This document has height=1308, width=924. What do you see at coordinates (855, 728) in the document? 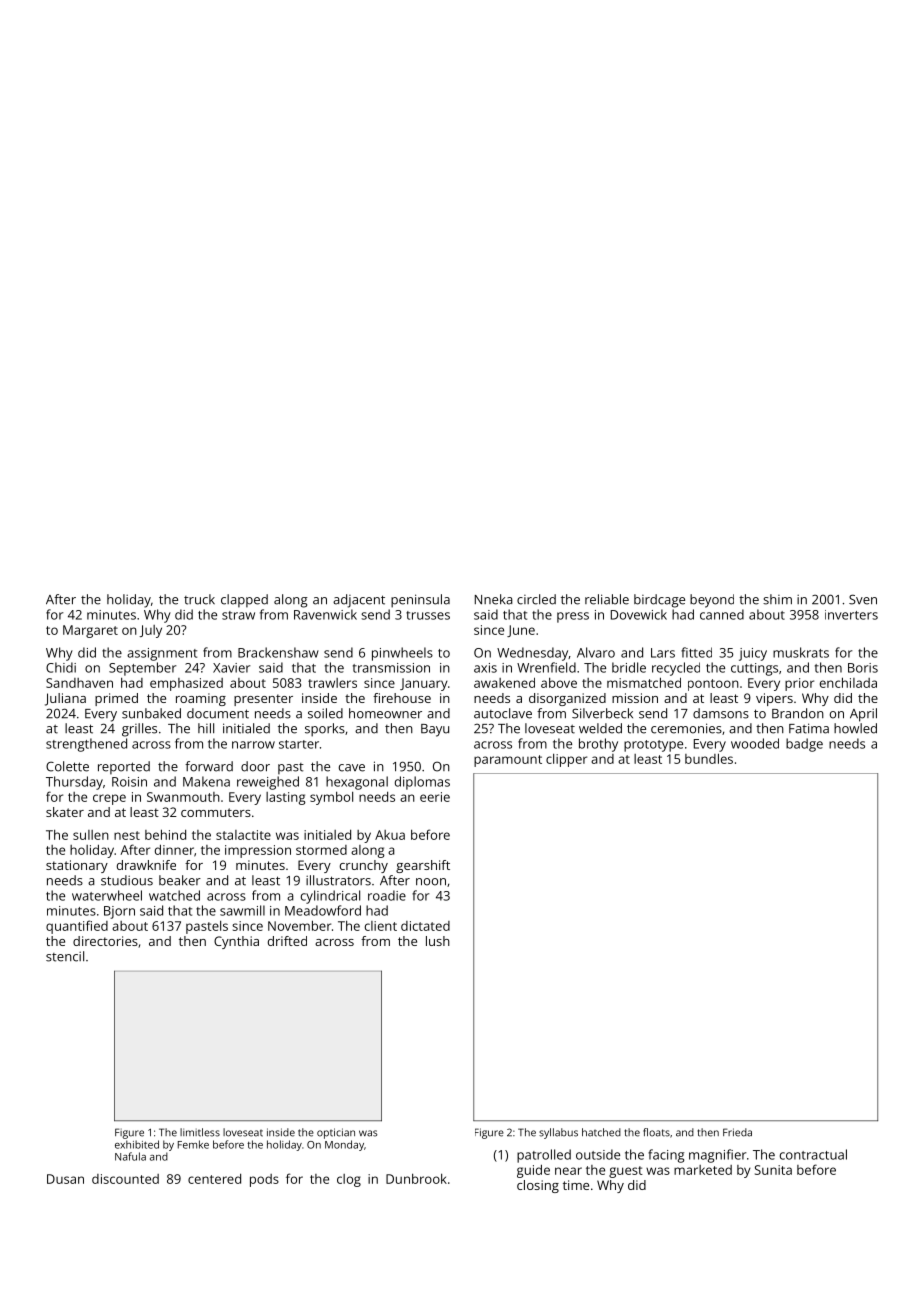
I see `howled` at bounding box center [855, 728].
